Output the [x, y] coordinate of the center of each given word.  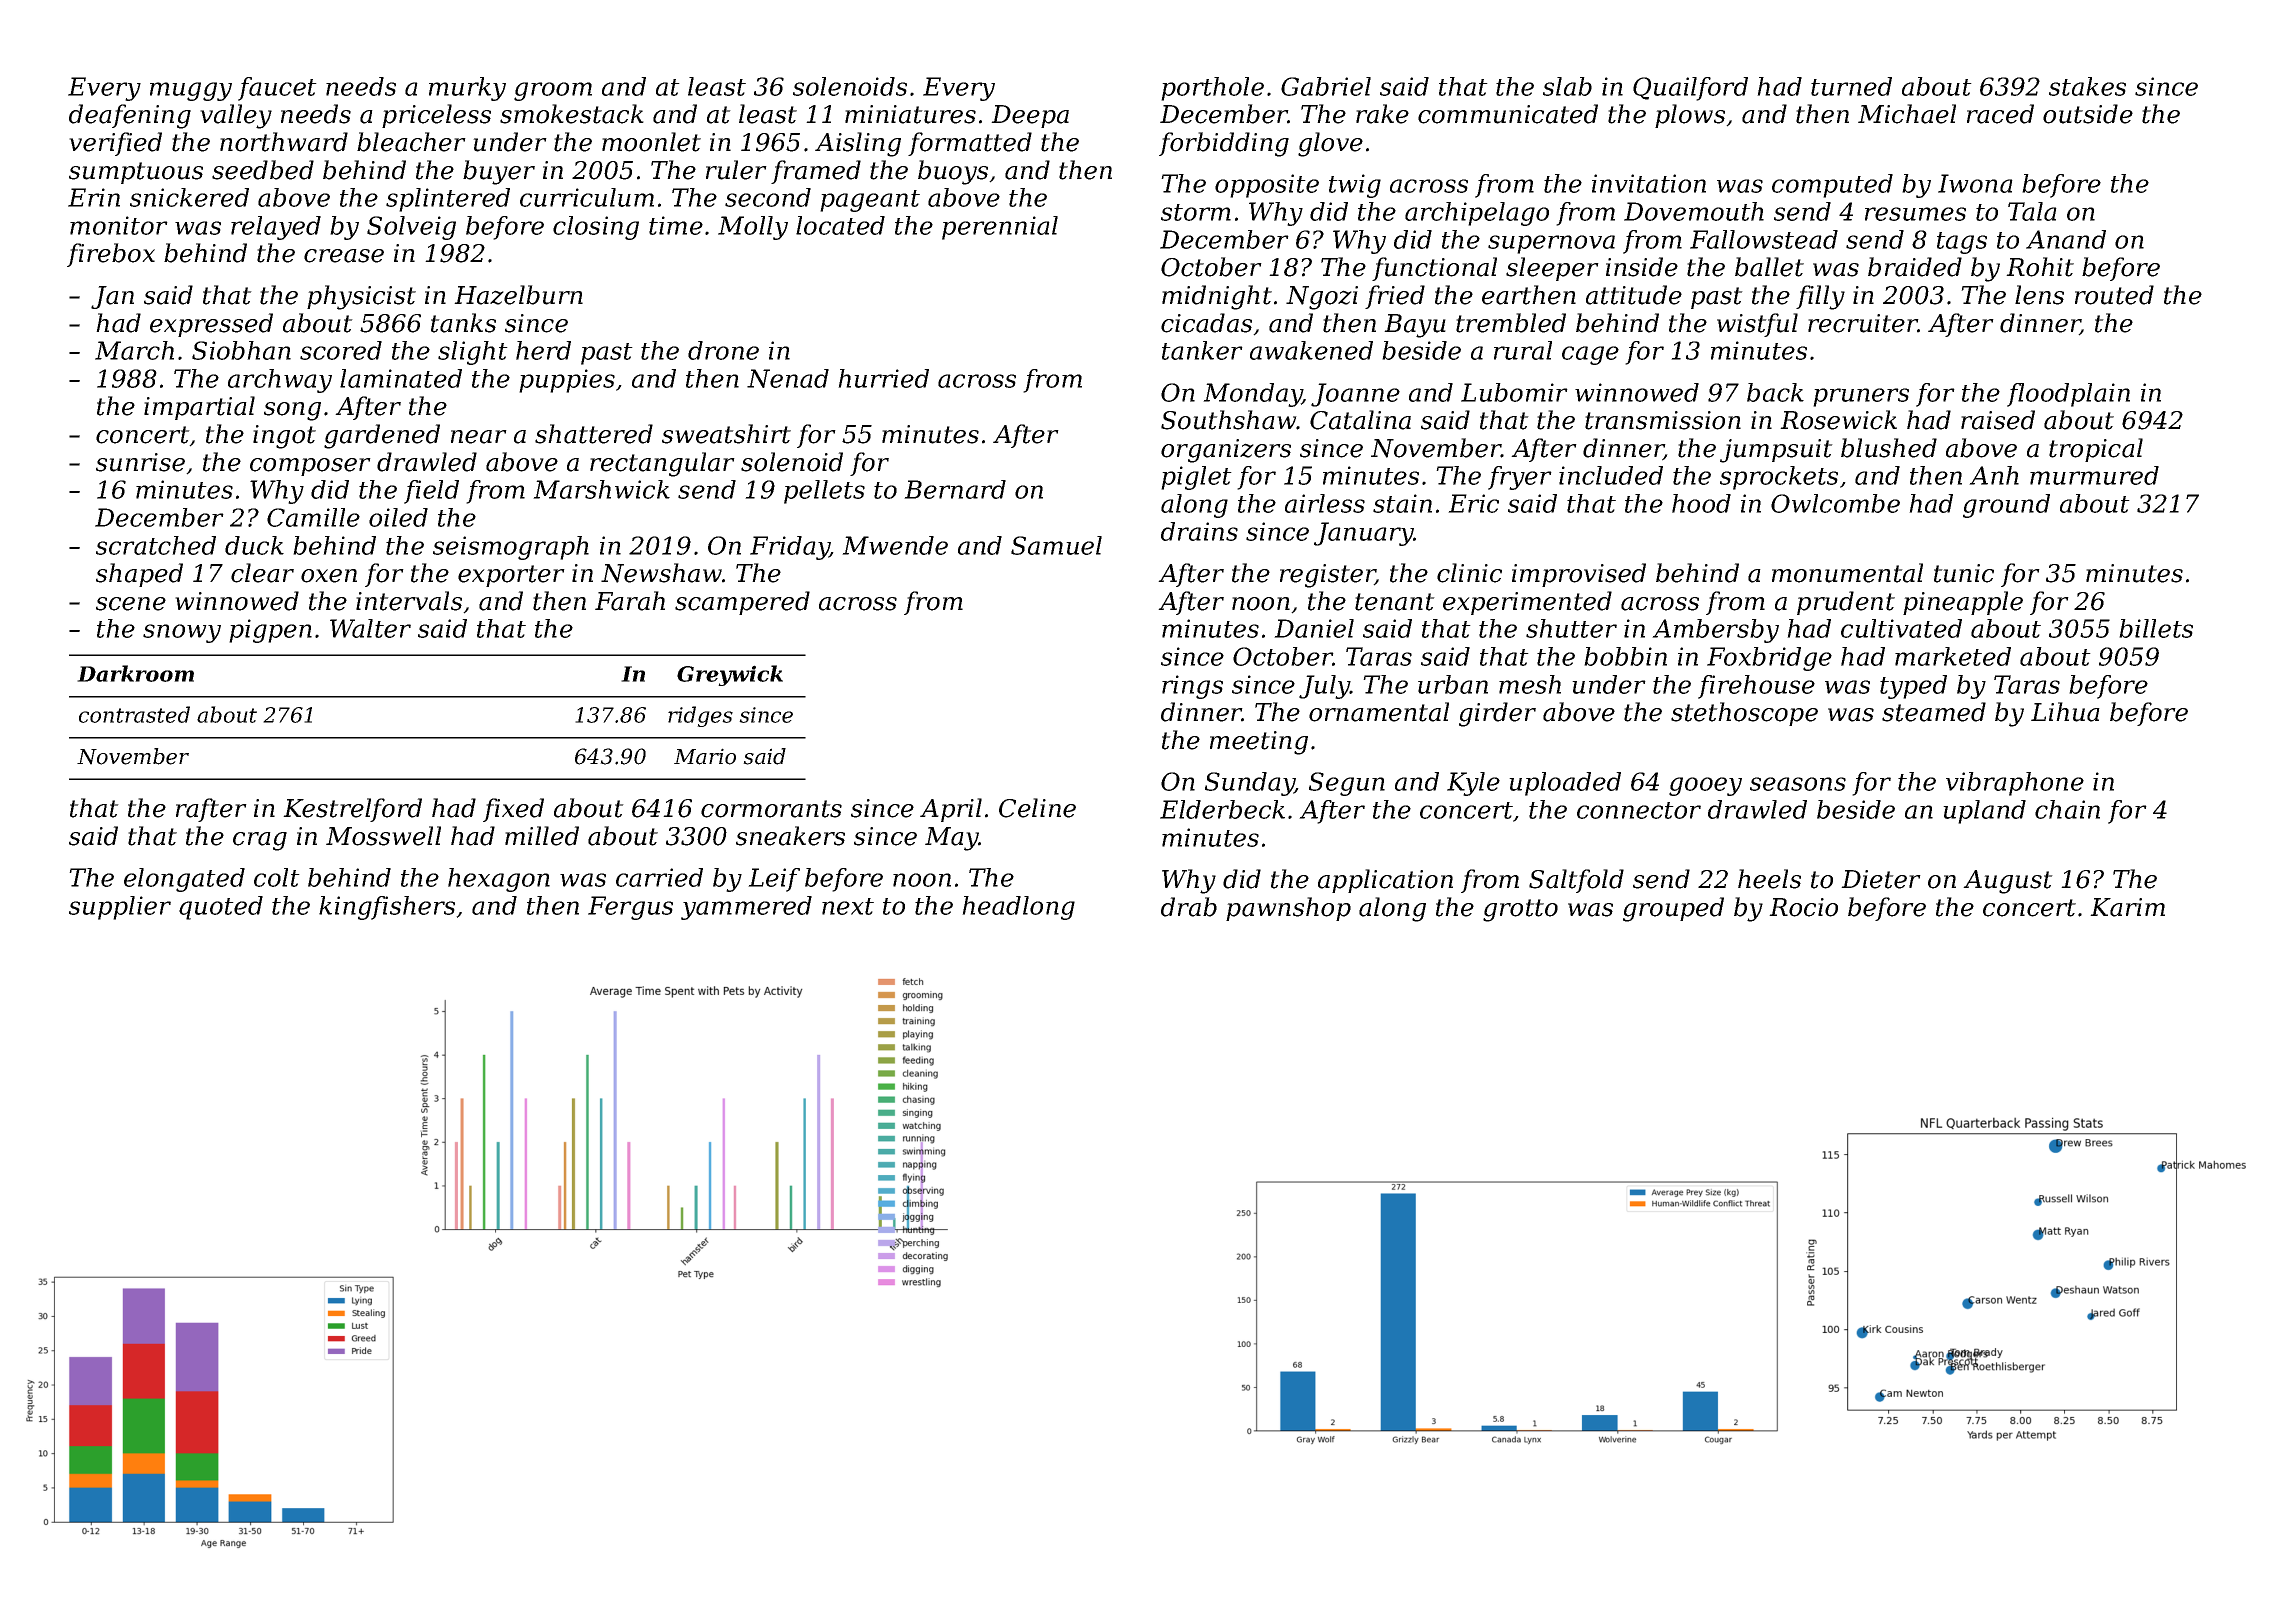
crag [260, 841]
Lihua [2065, 712]
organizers [1226, 451]
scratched [156, 545]
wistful [1757, 325]
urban [1453, 684]
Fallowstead [1764, 239]
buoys [953, 172]
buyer [499, 172]
